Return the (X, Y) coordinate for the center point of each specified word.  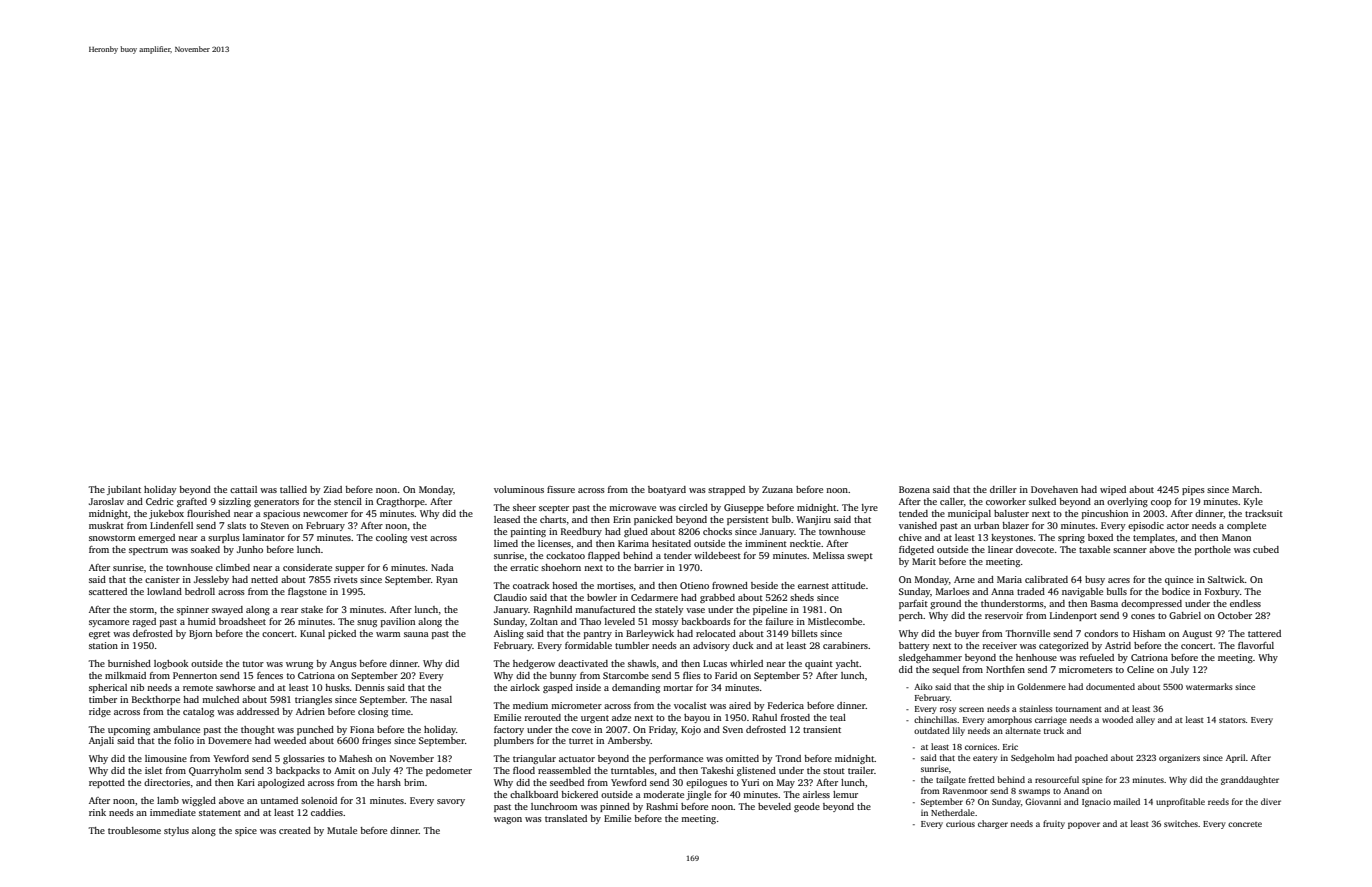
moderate (663, 794)
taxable (1094, 549)
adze (621, 717)
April (1236, 758)
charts (553, 519)
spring (1071, 538)
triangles (313, 700)
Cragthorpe (400, 502)
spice (246, 831)
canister (162, 579)
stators (1232, 720)
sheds (802, 597)
